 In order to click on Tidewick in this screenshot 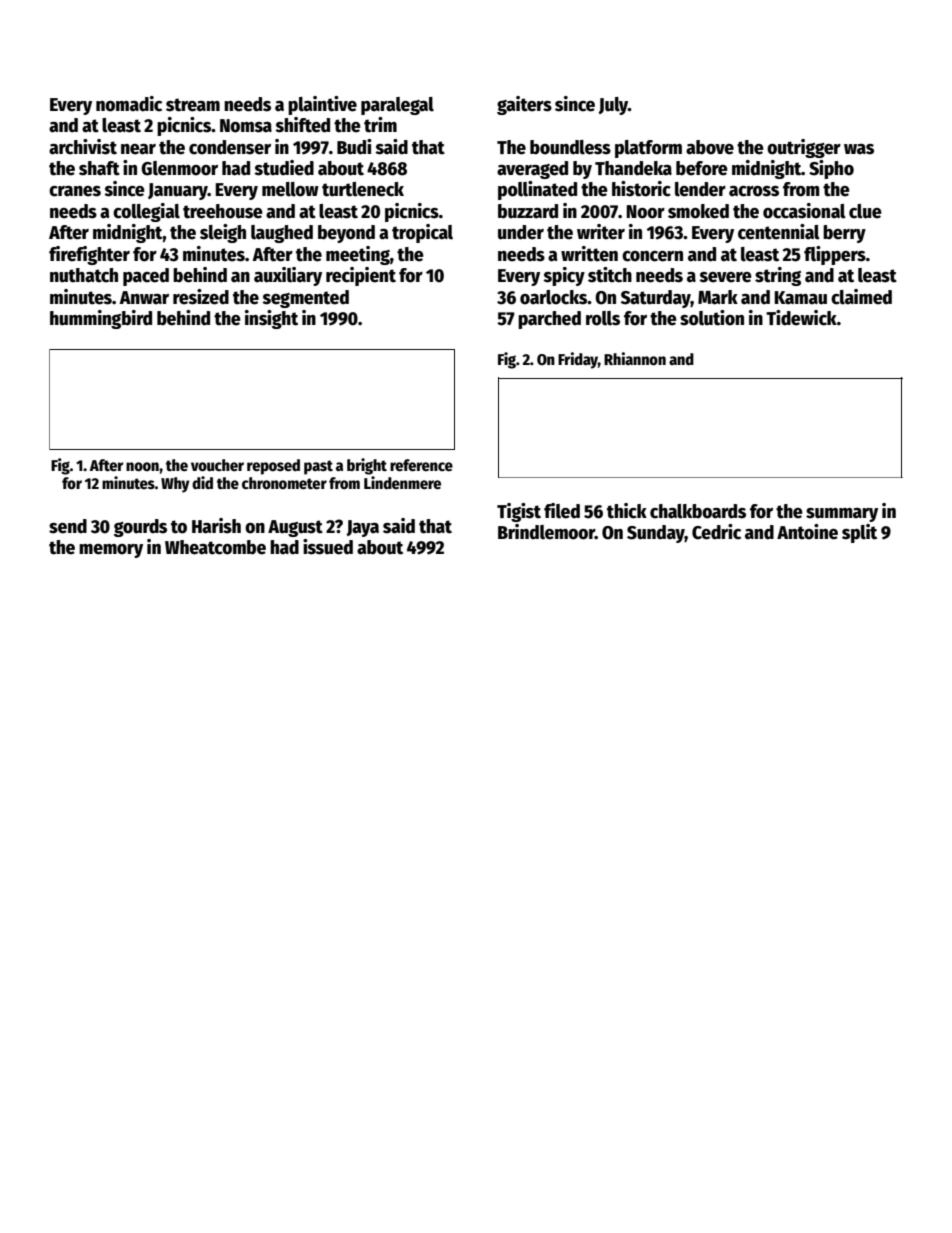, I will do `click(801, 318)`.
